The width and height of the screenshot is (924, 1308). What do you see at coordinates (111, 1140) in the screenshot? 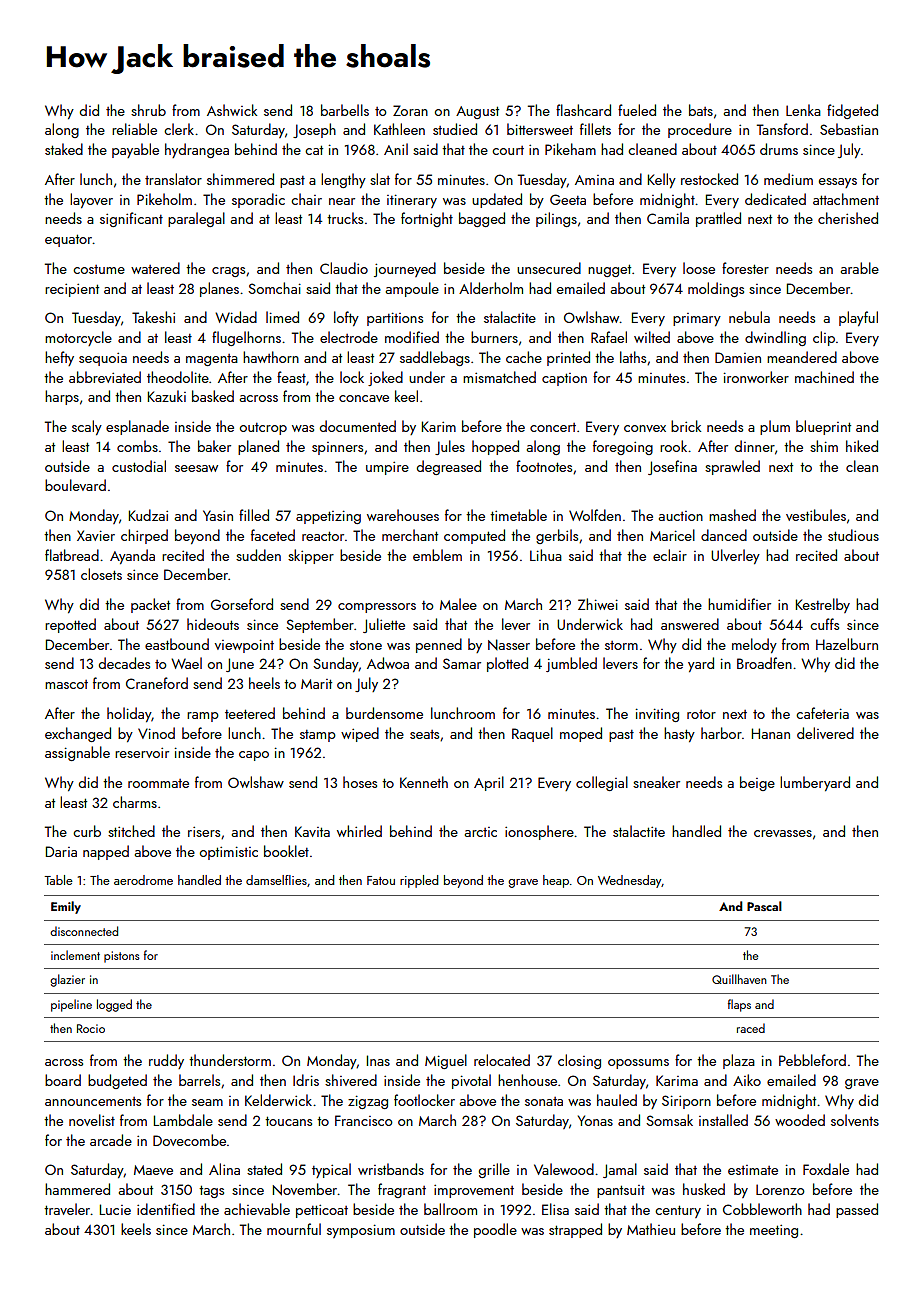
I see `arcade` at bounding box center [111, 1140].
